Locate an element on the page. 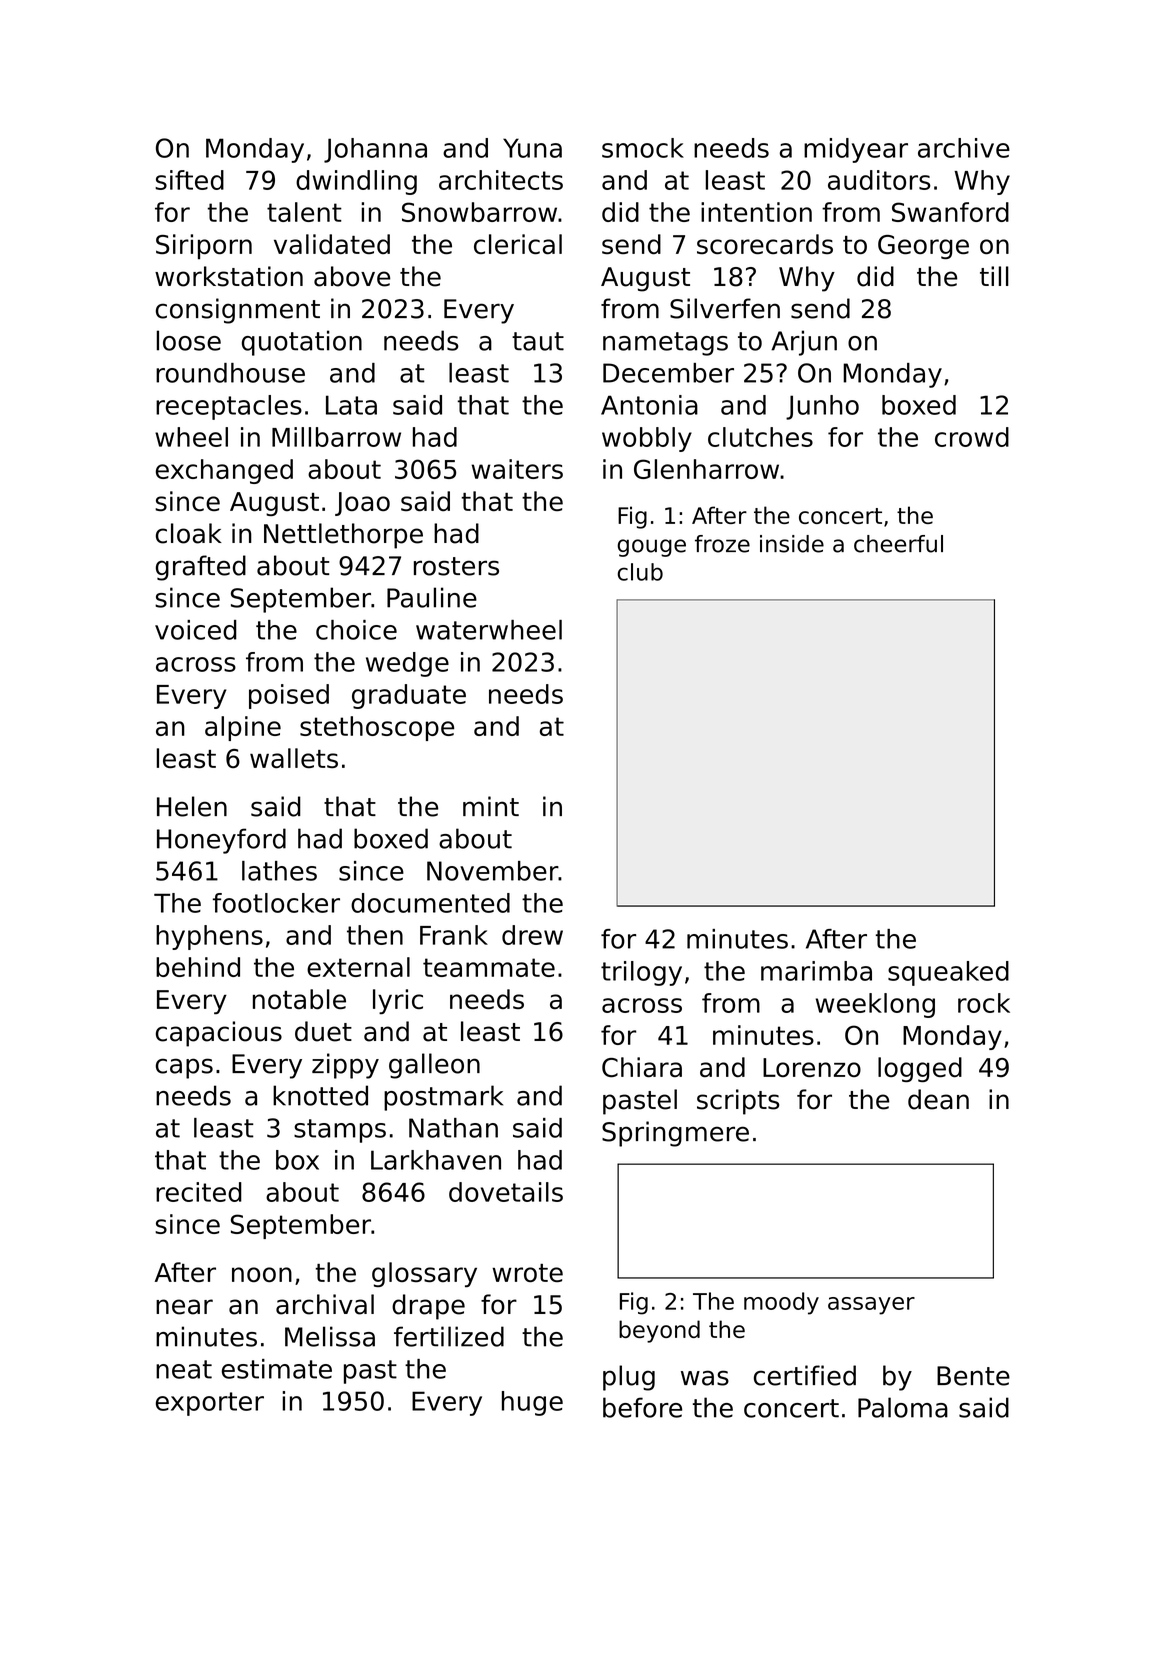 Image resolution: width=1165 pixels, height=1654 pixels. cheerful is located at coordinates (898, 544).
